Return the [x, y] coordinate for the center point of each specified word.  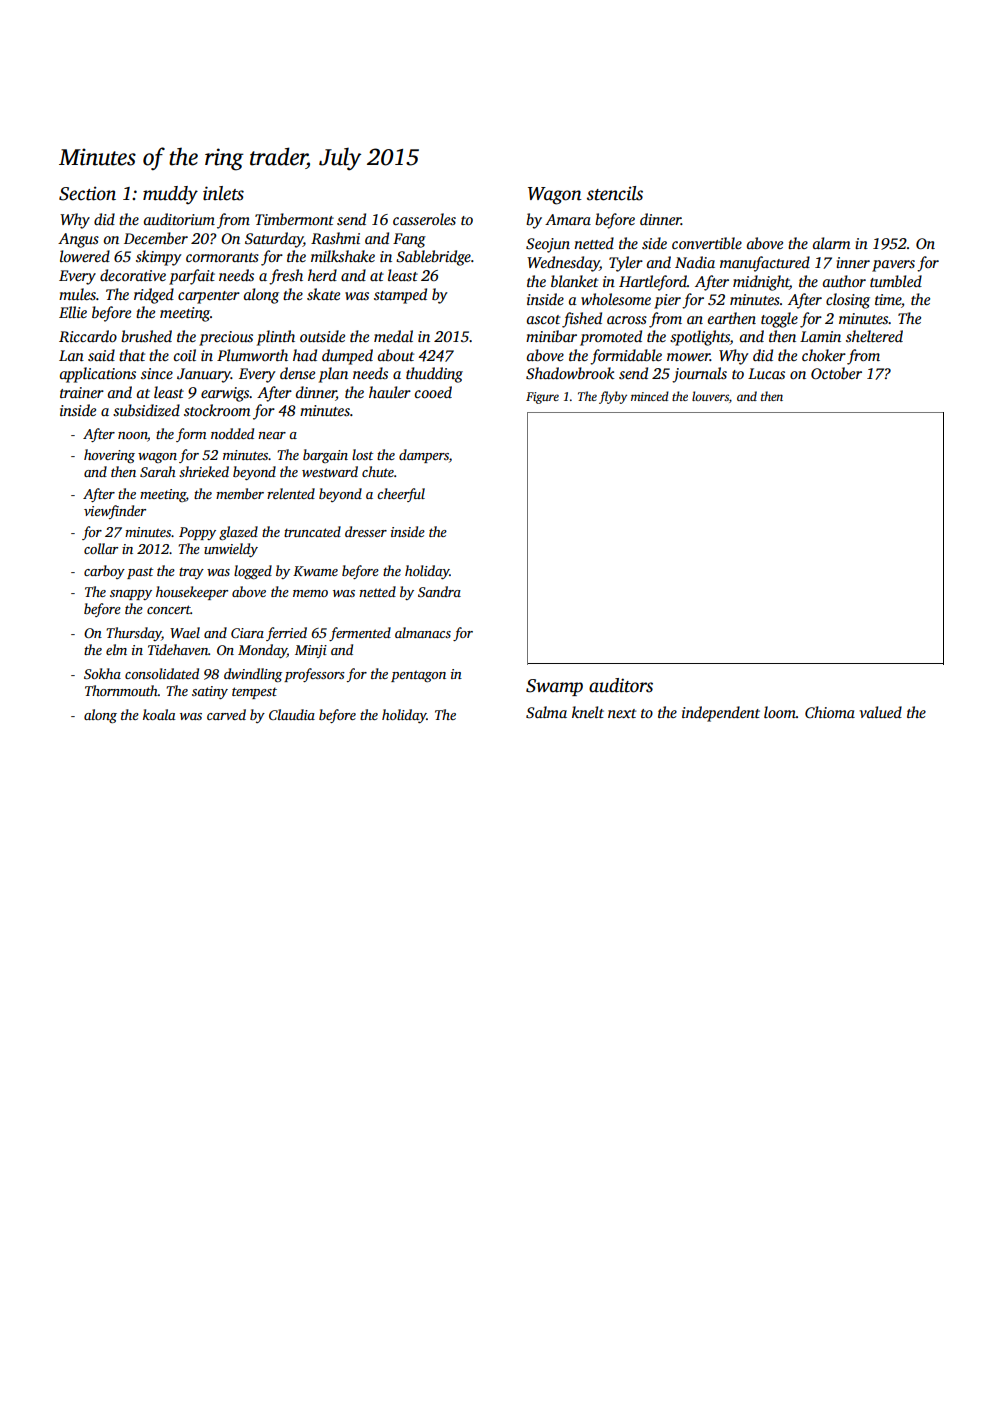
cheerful [401, 495]
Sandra [439, 591]
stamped [400, 296]
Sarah [158, 471]
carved [226, 714]
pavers [893, 266]
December [156, 238]
